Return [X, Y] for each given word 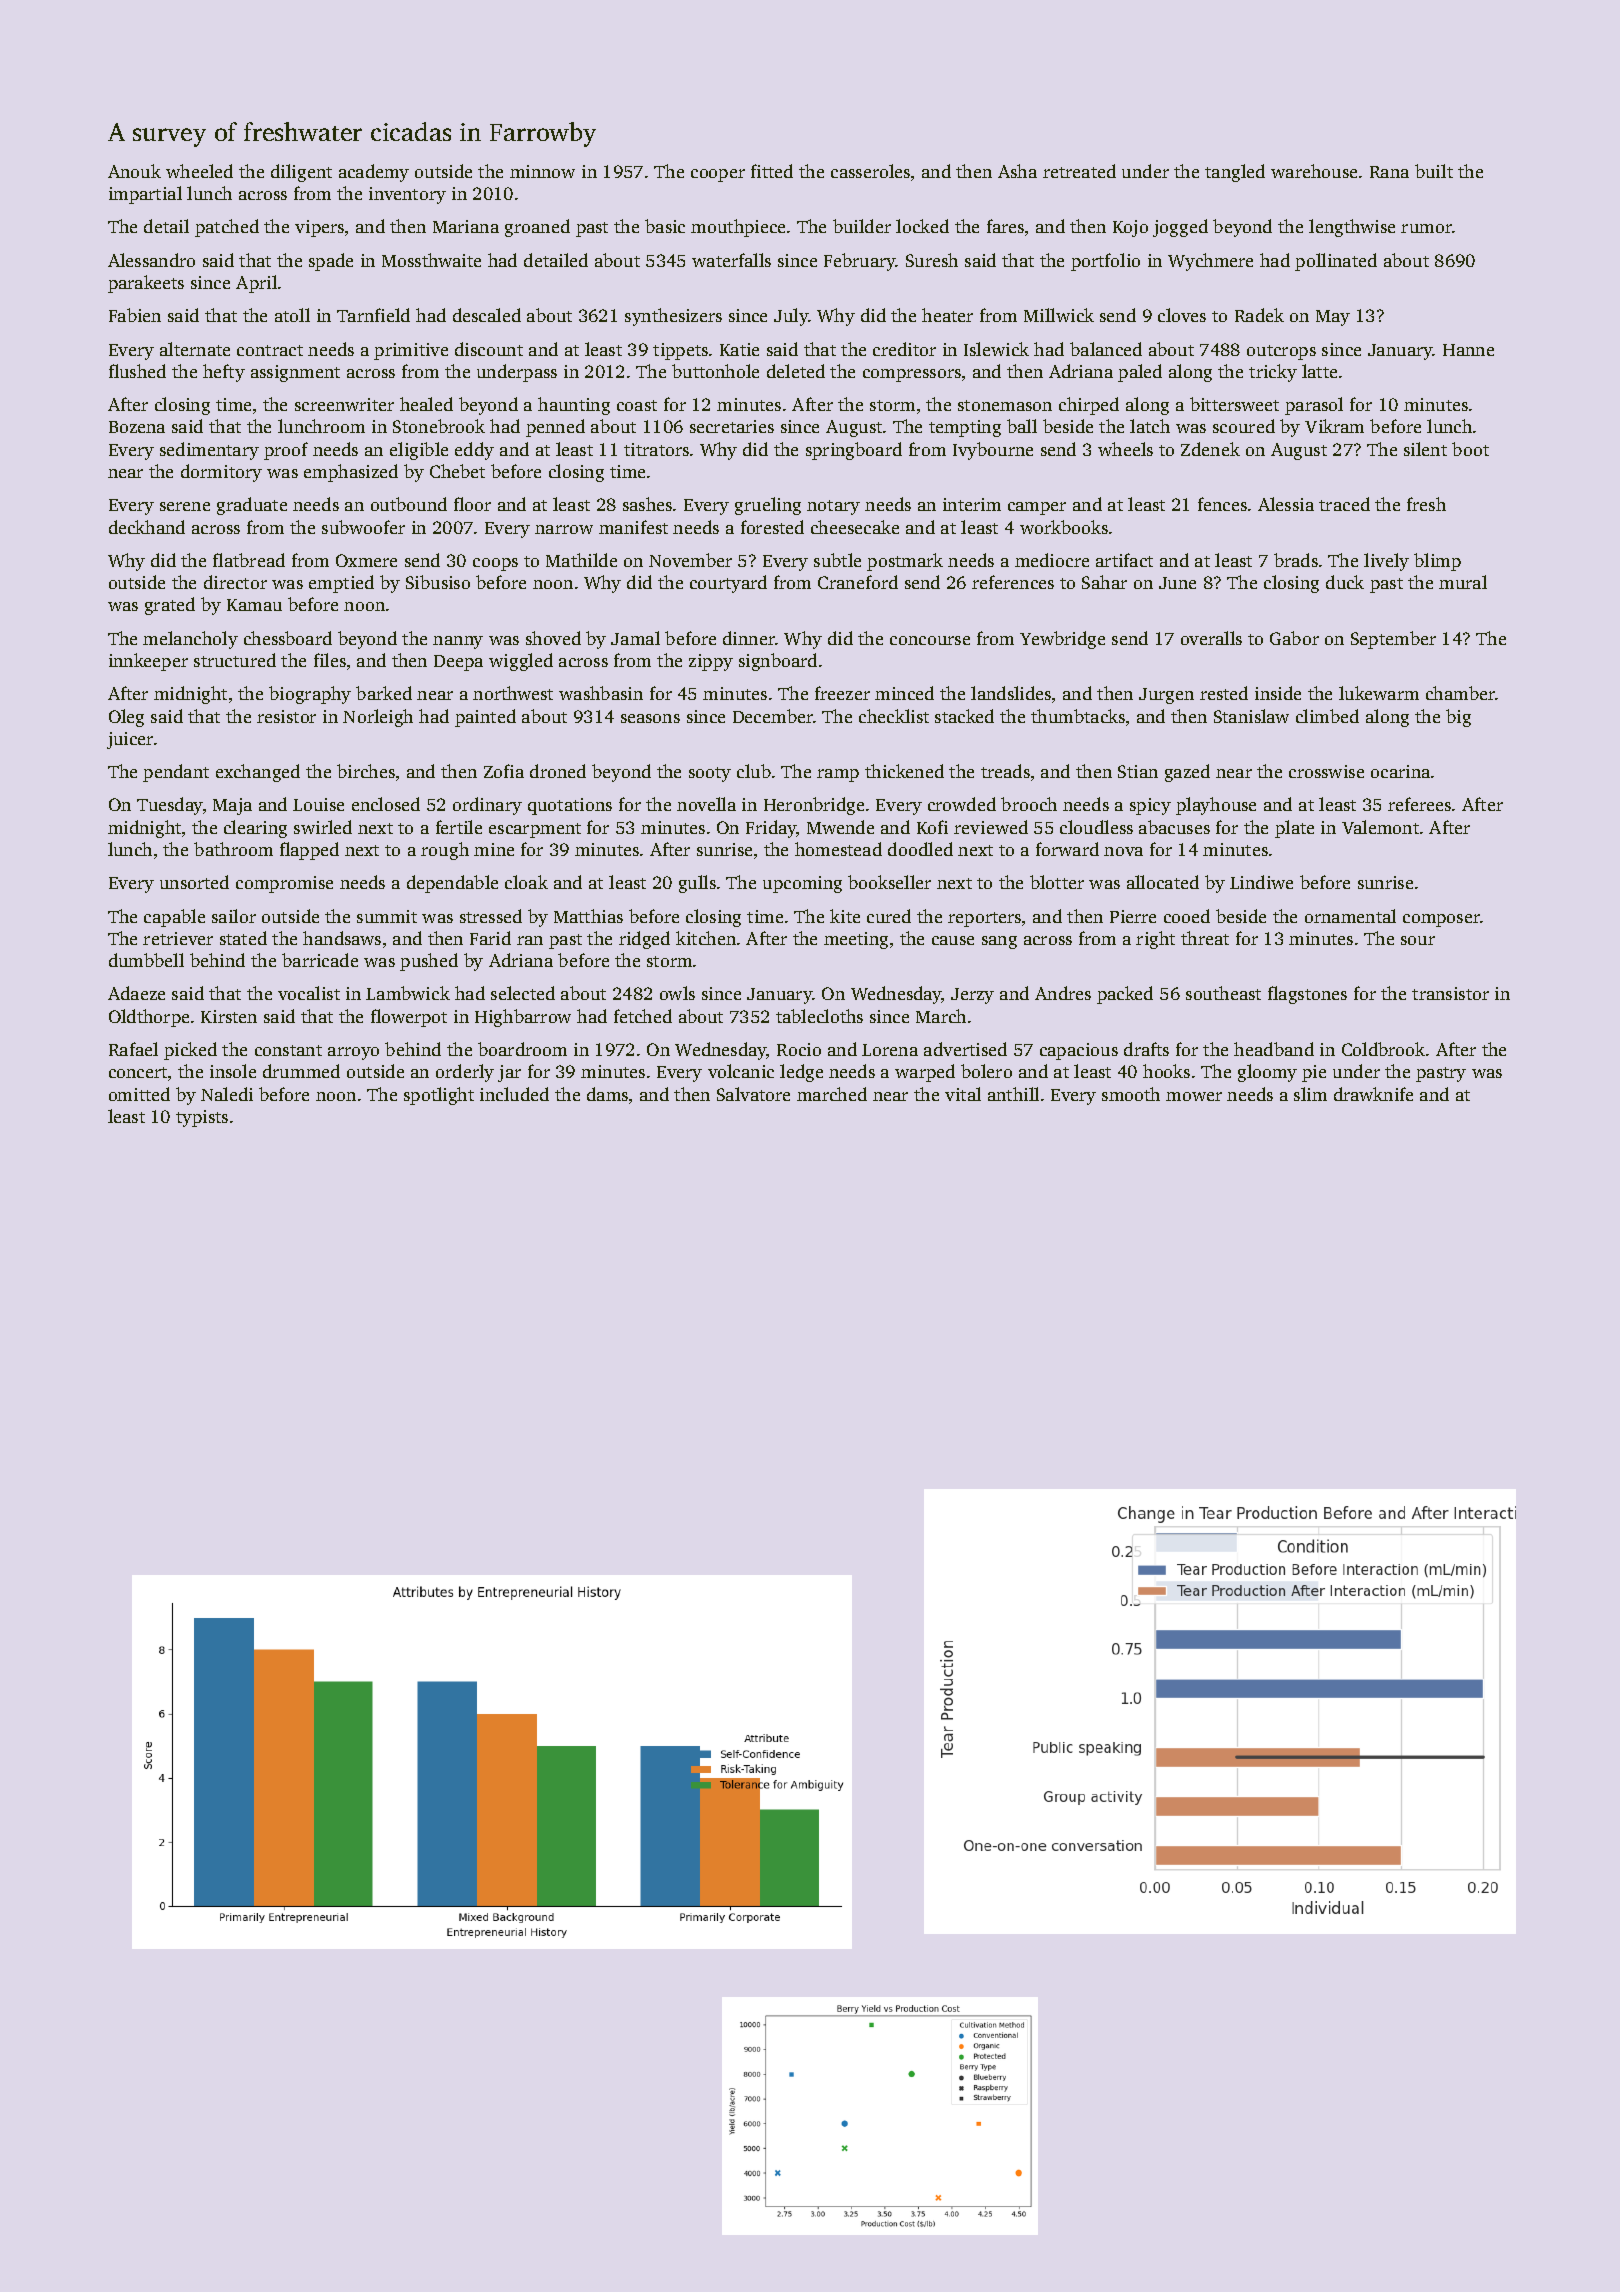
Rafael [133, 1049]
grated [170, 606]
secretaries [732, 426]
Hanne [1468, 350]
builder [862, 226]
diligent [301, 173]
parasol [1314, 406]
